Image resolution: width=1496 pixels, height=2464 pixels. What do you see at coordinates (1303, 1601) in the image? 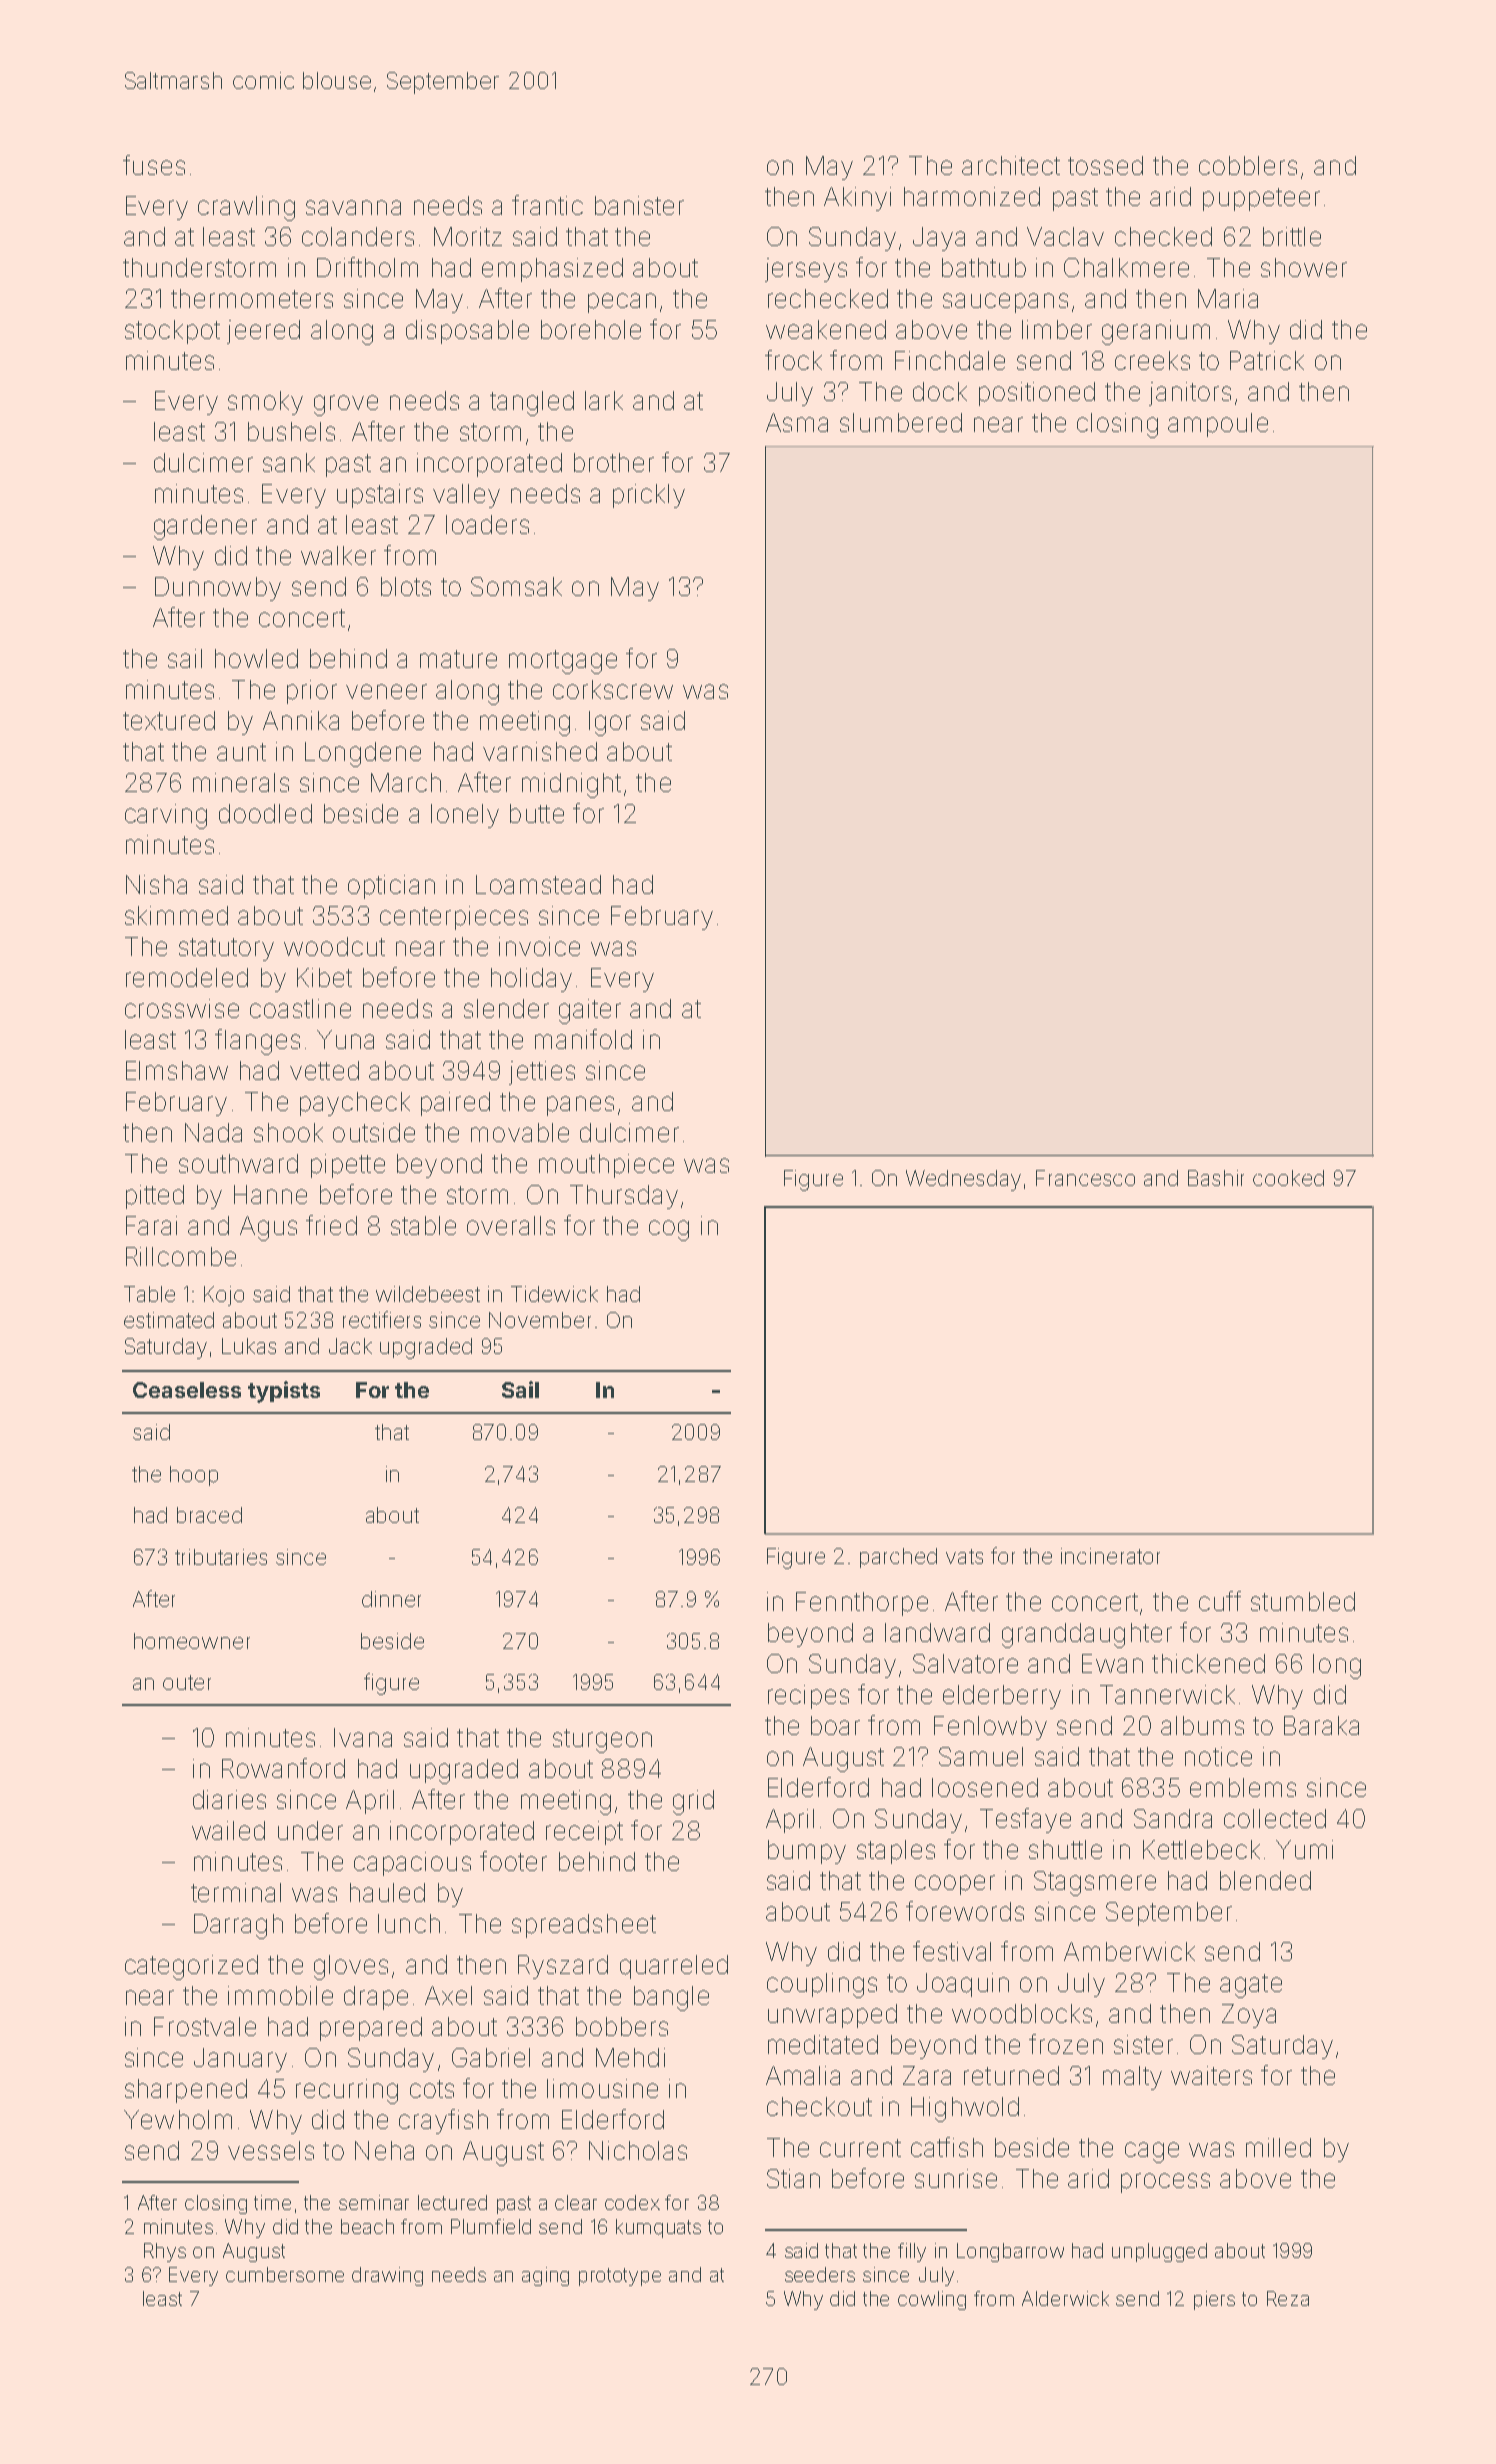
I see `stumbled` at bounding box center [1303, 1601].
